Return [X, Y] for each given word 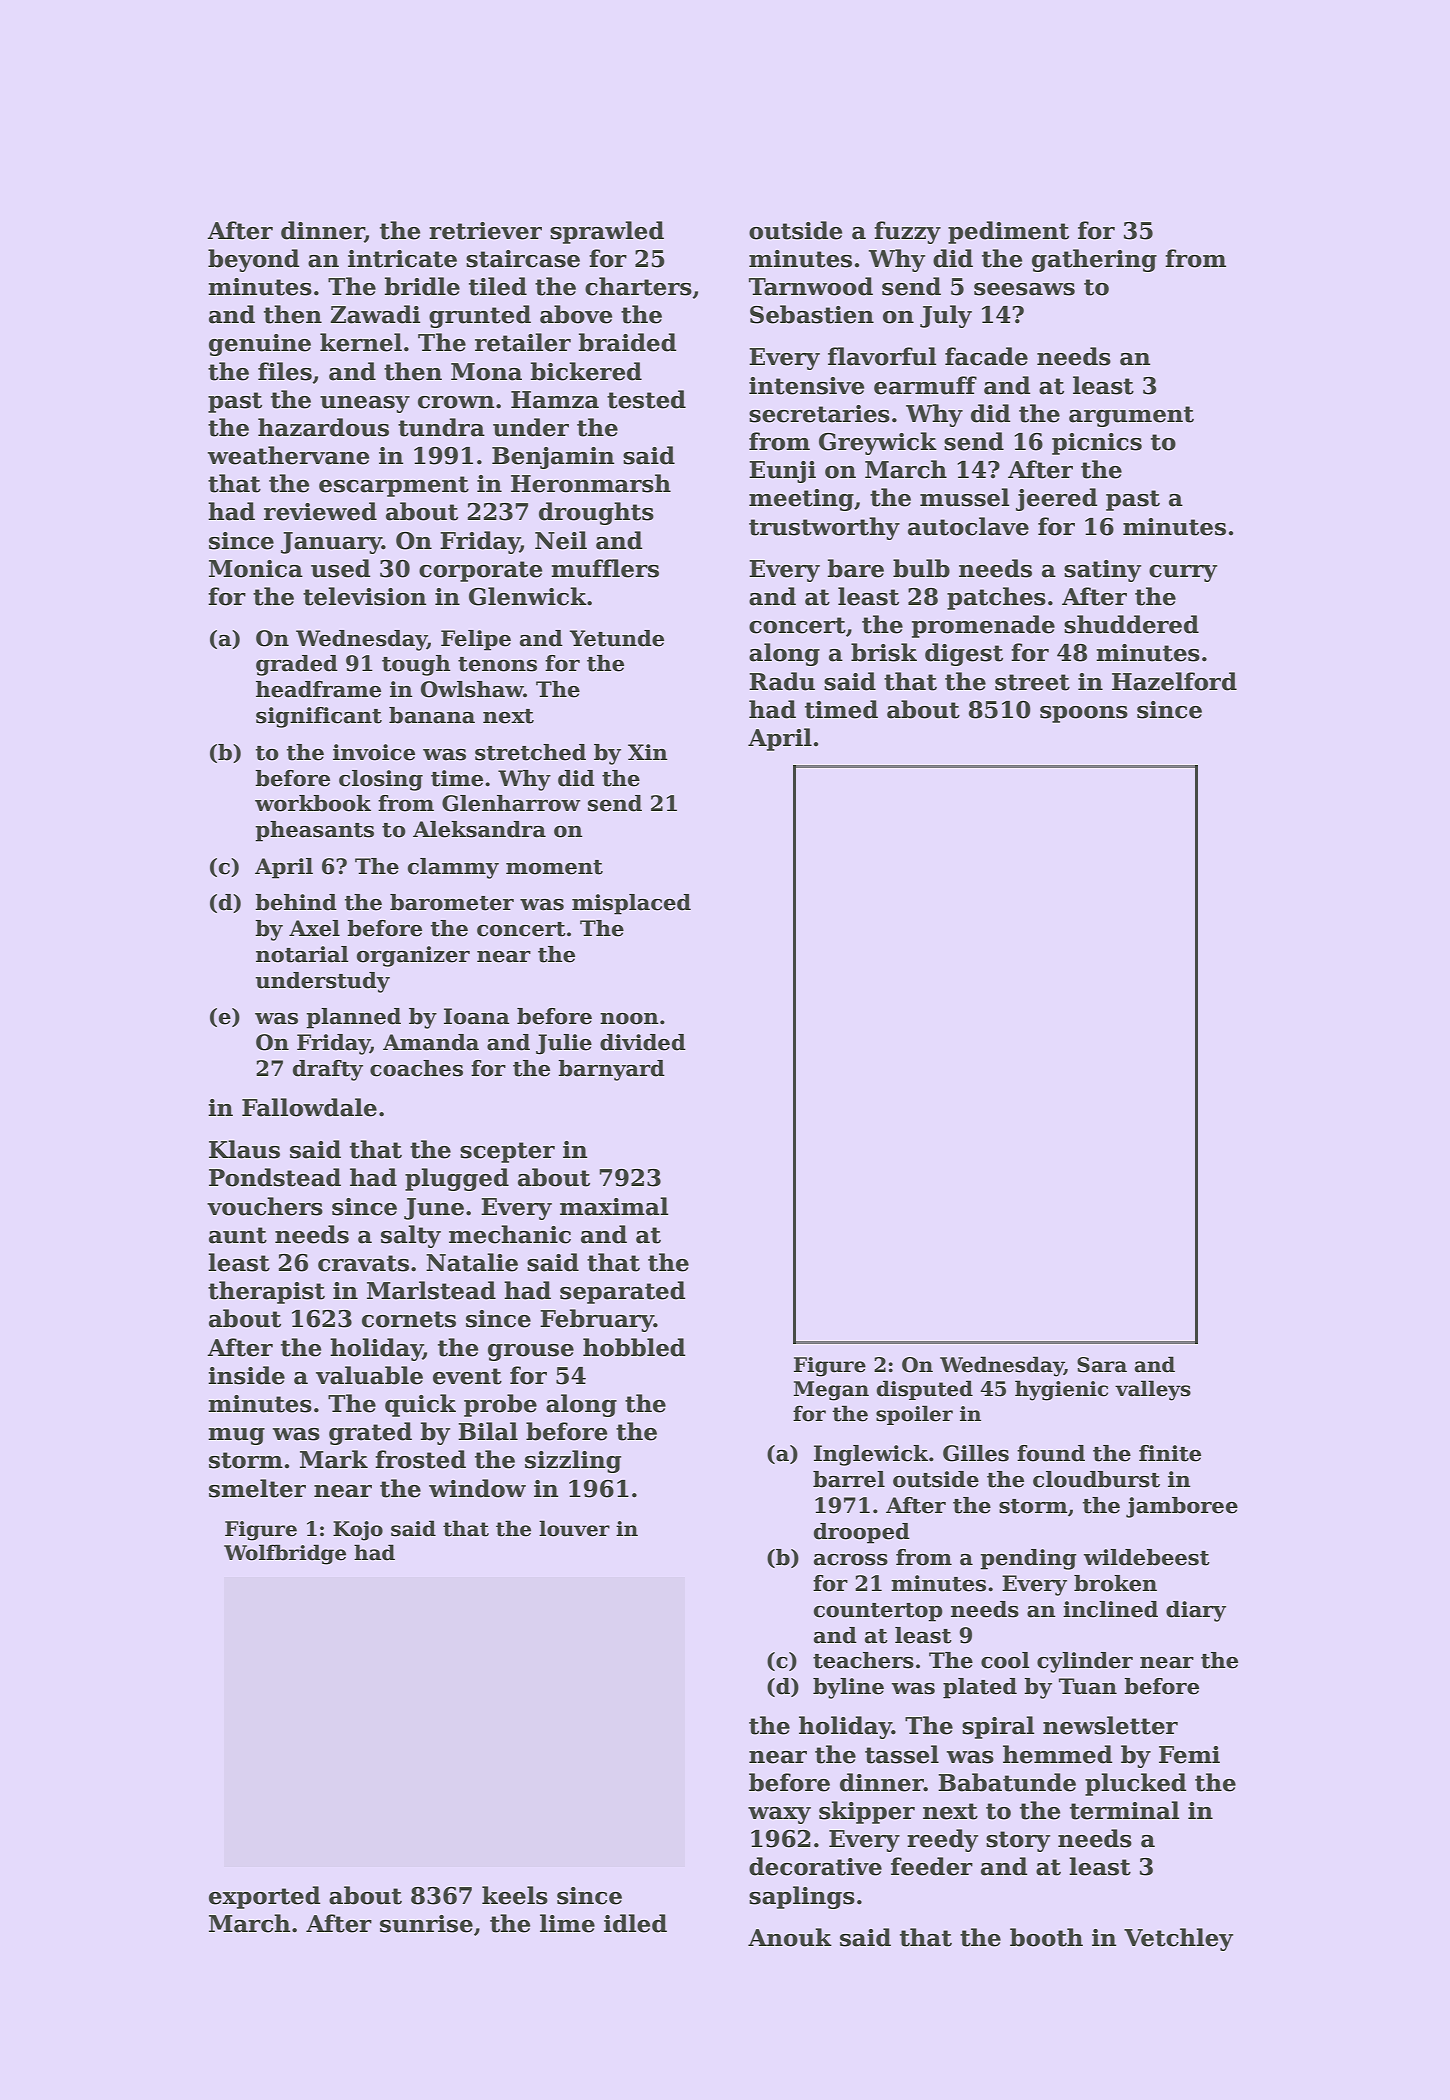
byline [848, 1688]
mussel [964, 497]
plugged [457, 1179]
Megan [831, 1391]
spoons [1084, 714]
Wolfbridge [285, 1554]
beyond [253, 260]
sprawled [607, 232]
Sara [1102, 1365]
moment [554, 867]
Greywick [878, 443]
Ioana [477, 1016]
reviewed [320, 511]
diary [1196, 1611]
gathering [1094, 260]
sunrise [426, 1924]
